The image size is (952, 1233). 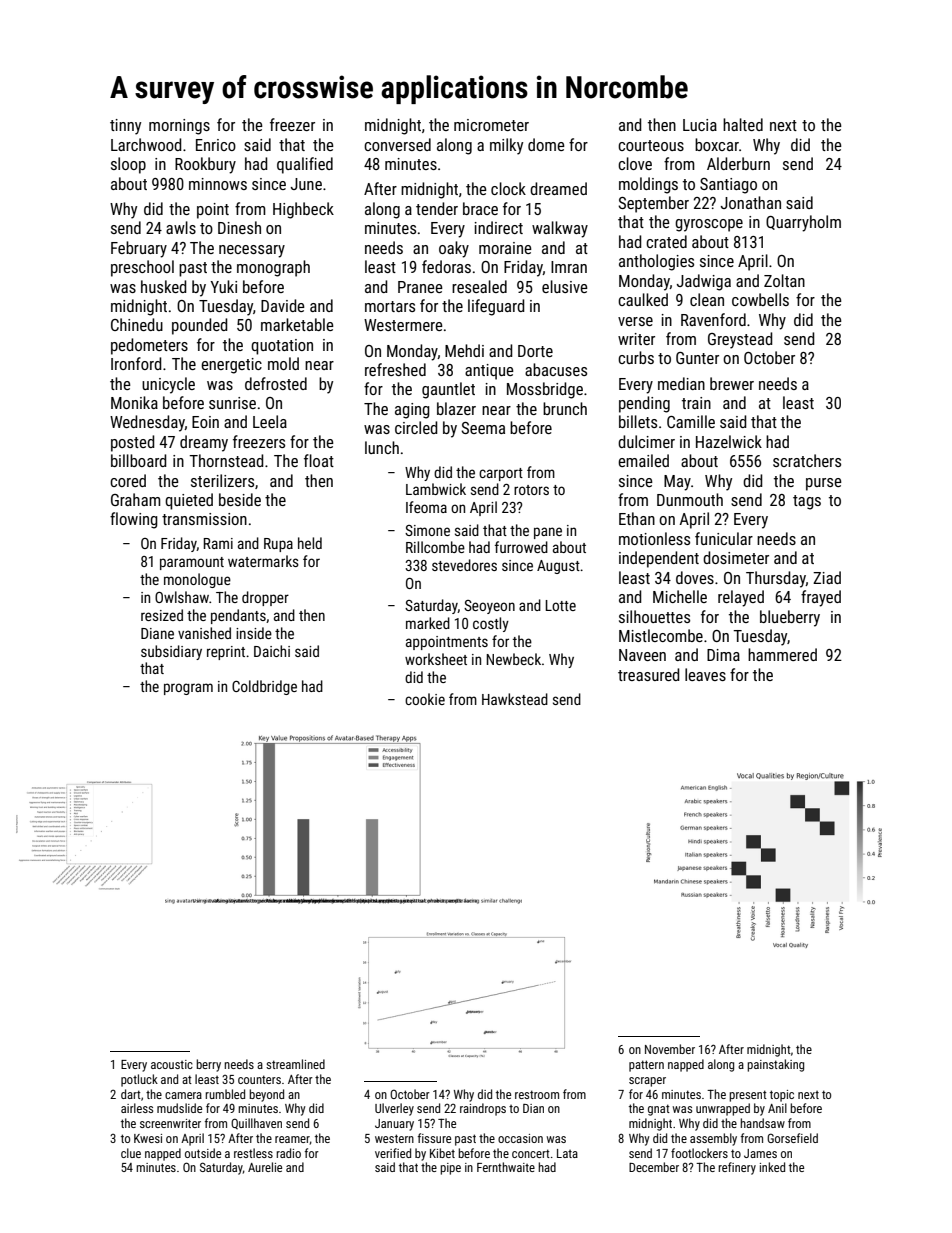 What do you see at coordinates (491, 125) in the page?
I see `micrometer` at bounding box center [491, 125].
